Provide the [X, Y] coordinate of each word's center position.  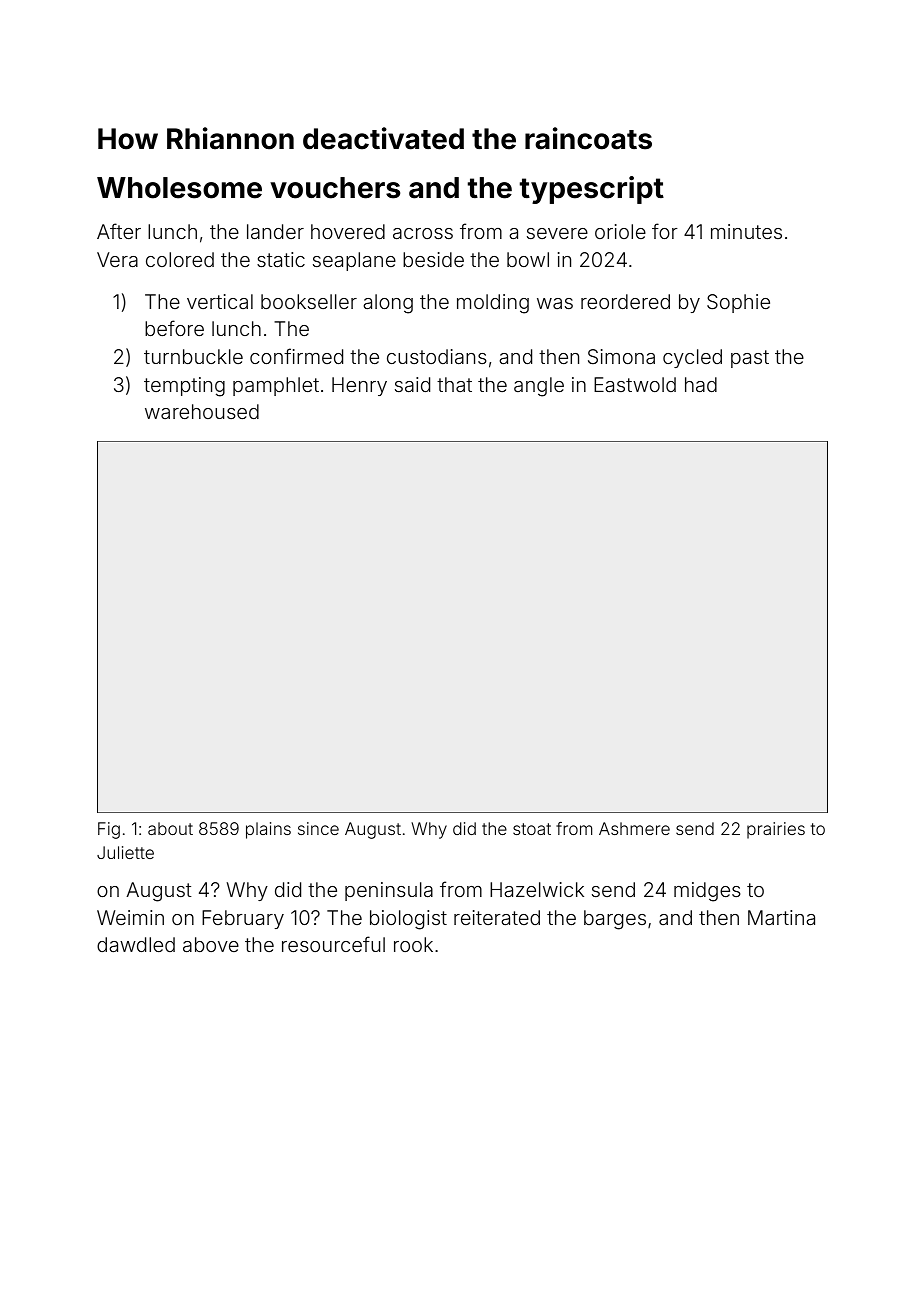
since [318, 828]
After [119, 231]
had [701, 384]
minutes [746, 231]
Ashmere [634, 828]
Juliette [125, 852]
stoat [532, 829]
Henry [359, 386]
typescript [592, 190]
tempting [184, 387]
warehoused [202, 411]
